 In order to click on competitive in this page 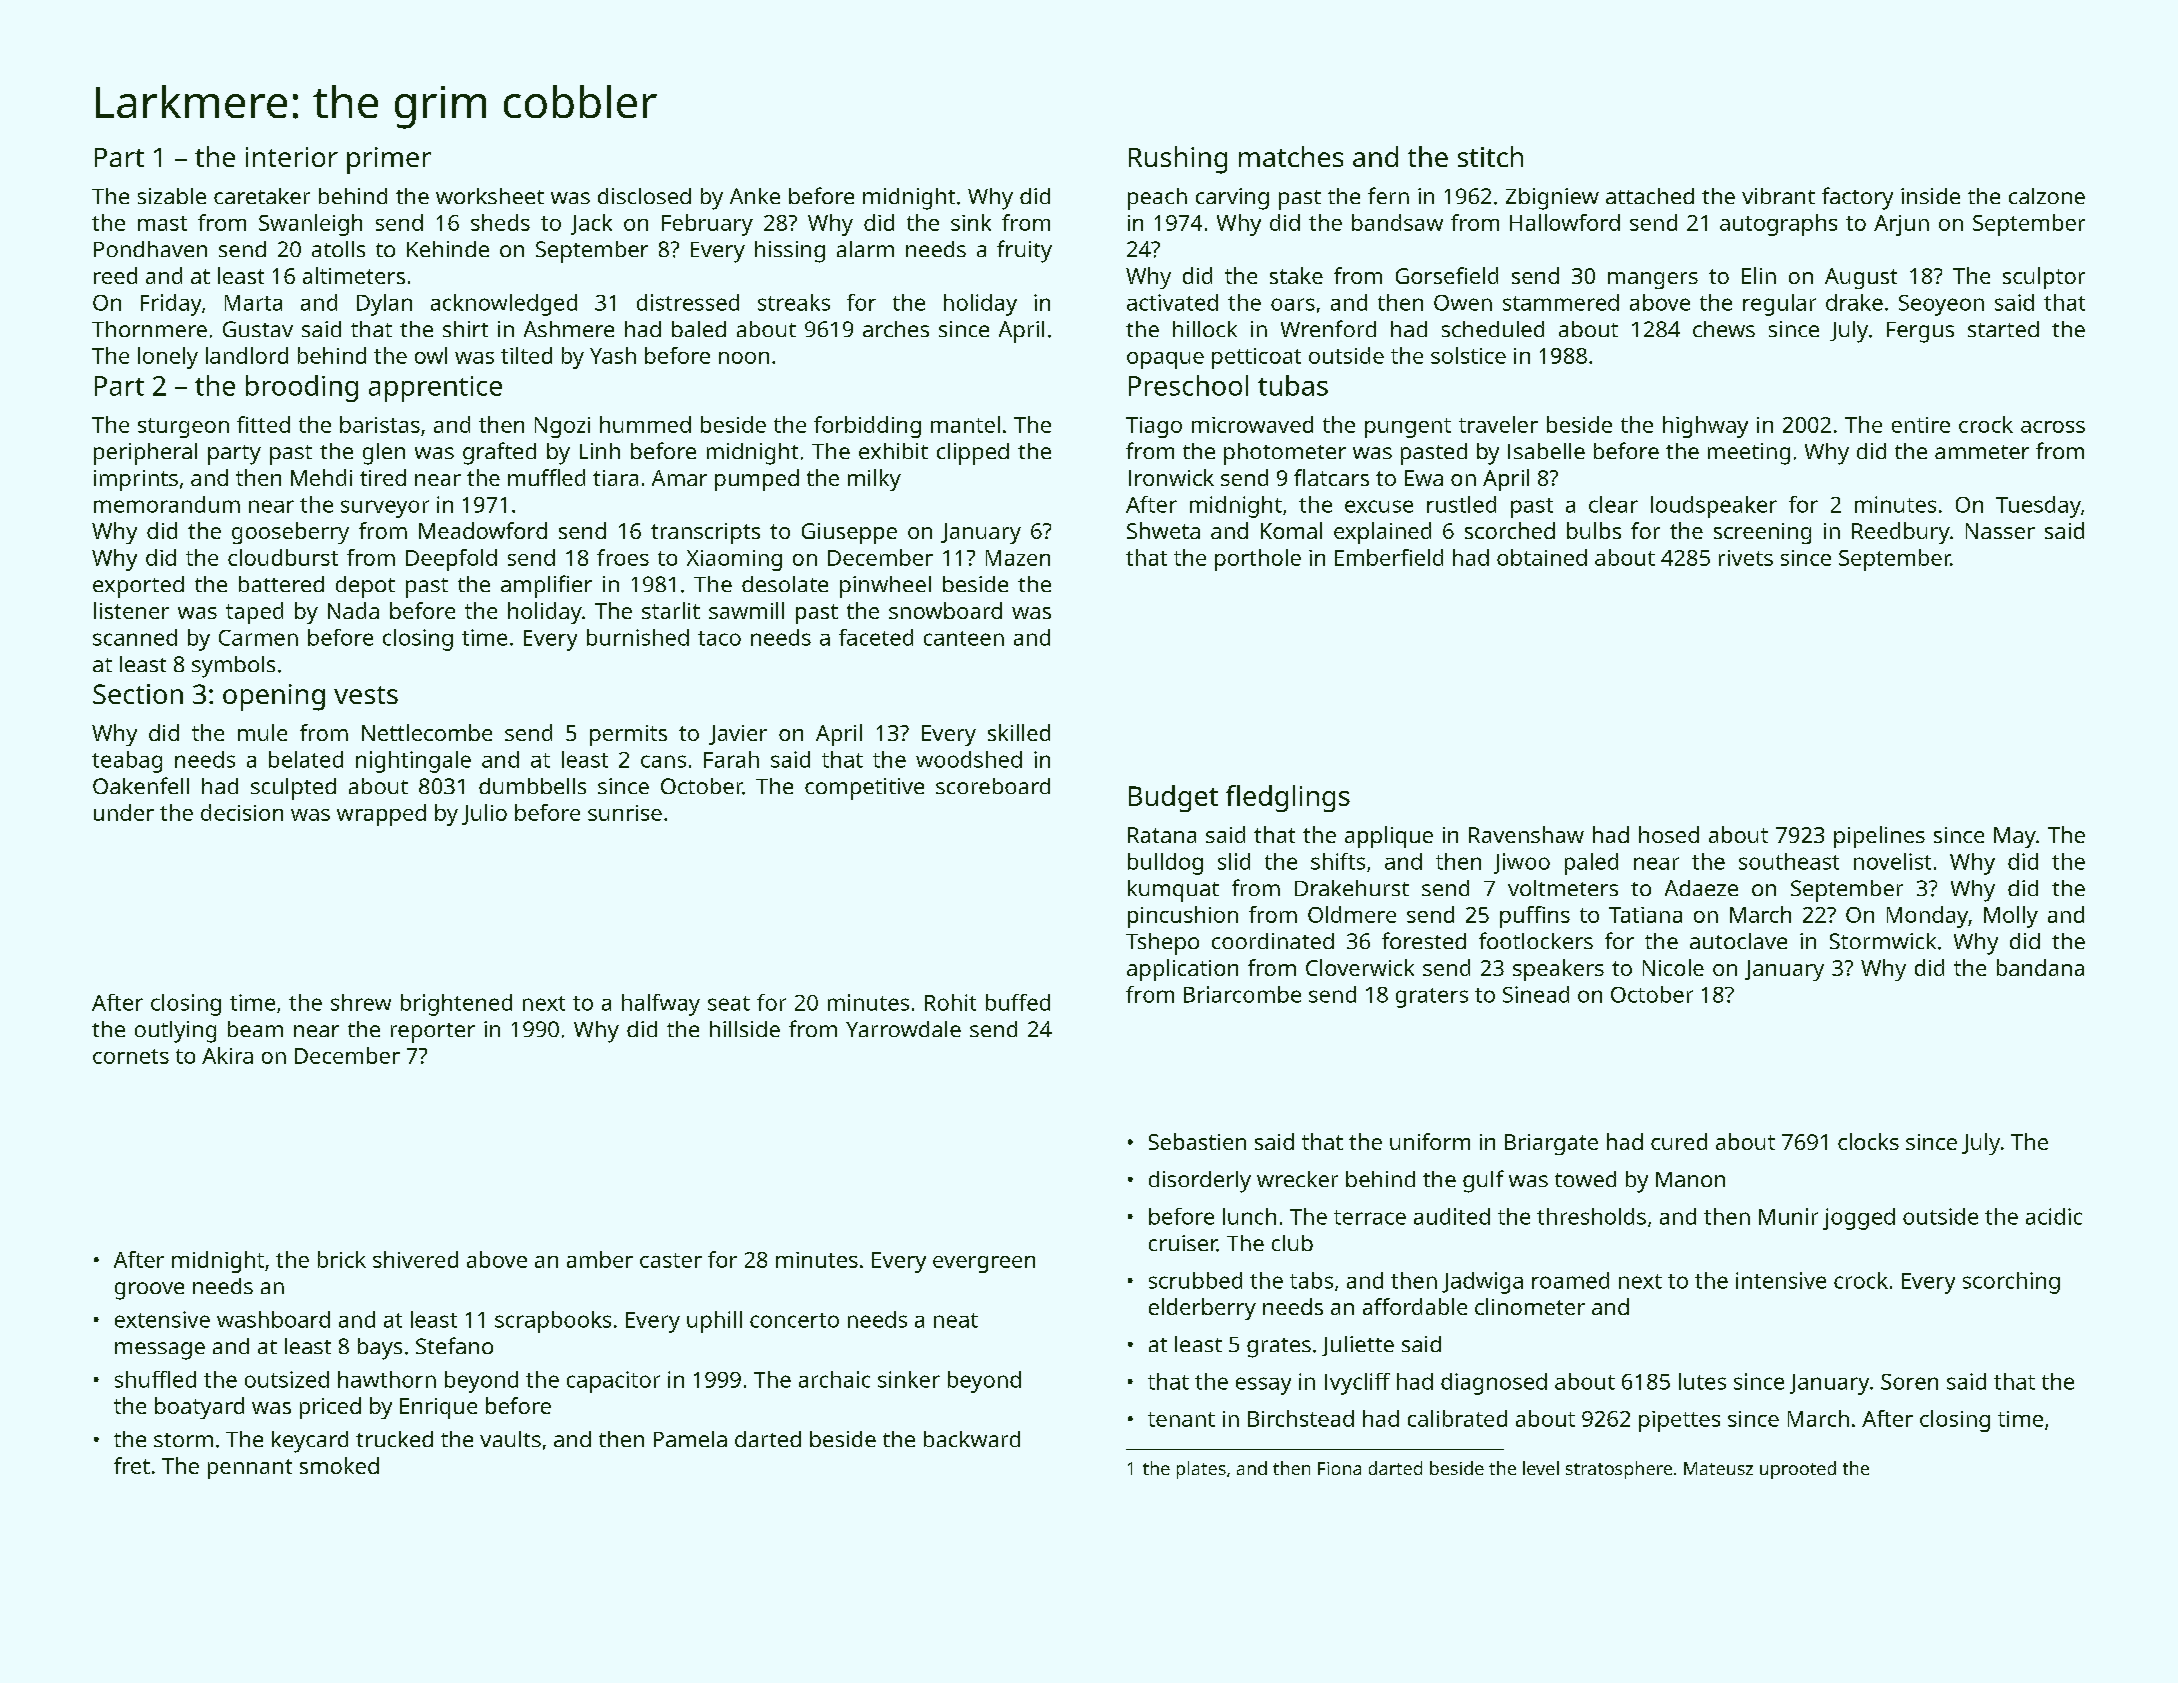, I will do `click(864, 789)`.
